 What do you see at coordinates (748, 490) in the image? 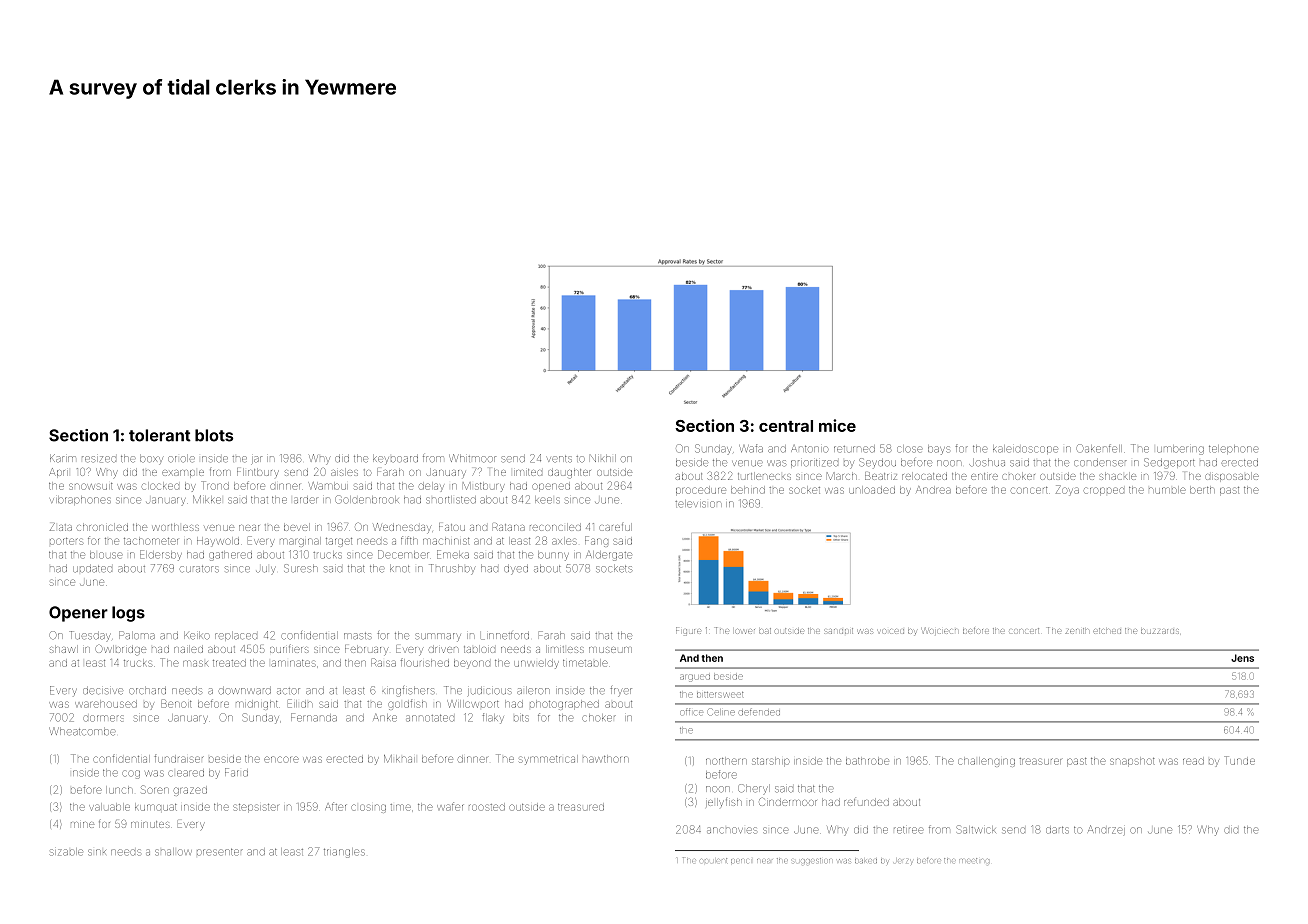
I see `behind` at bounding box center [748, 490].
